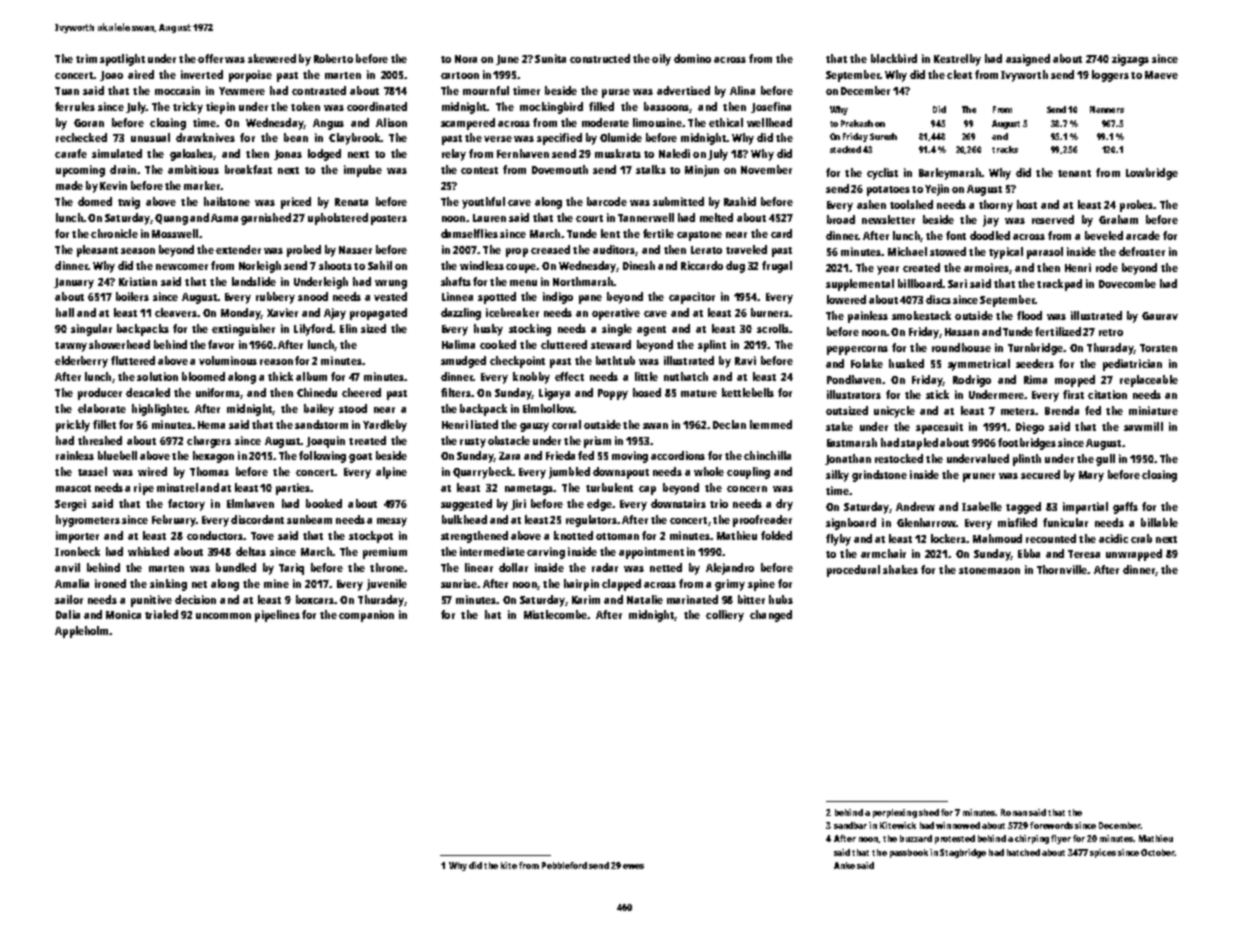 This screenshot has height=952, width=1233. What do you see at coordinates (498, 139) in the screenshot?
I see `verse` at bounding box center [498, 139].
